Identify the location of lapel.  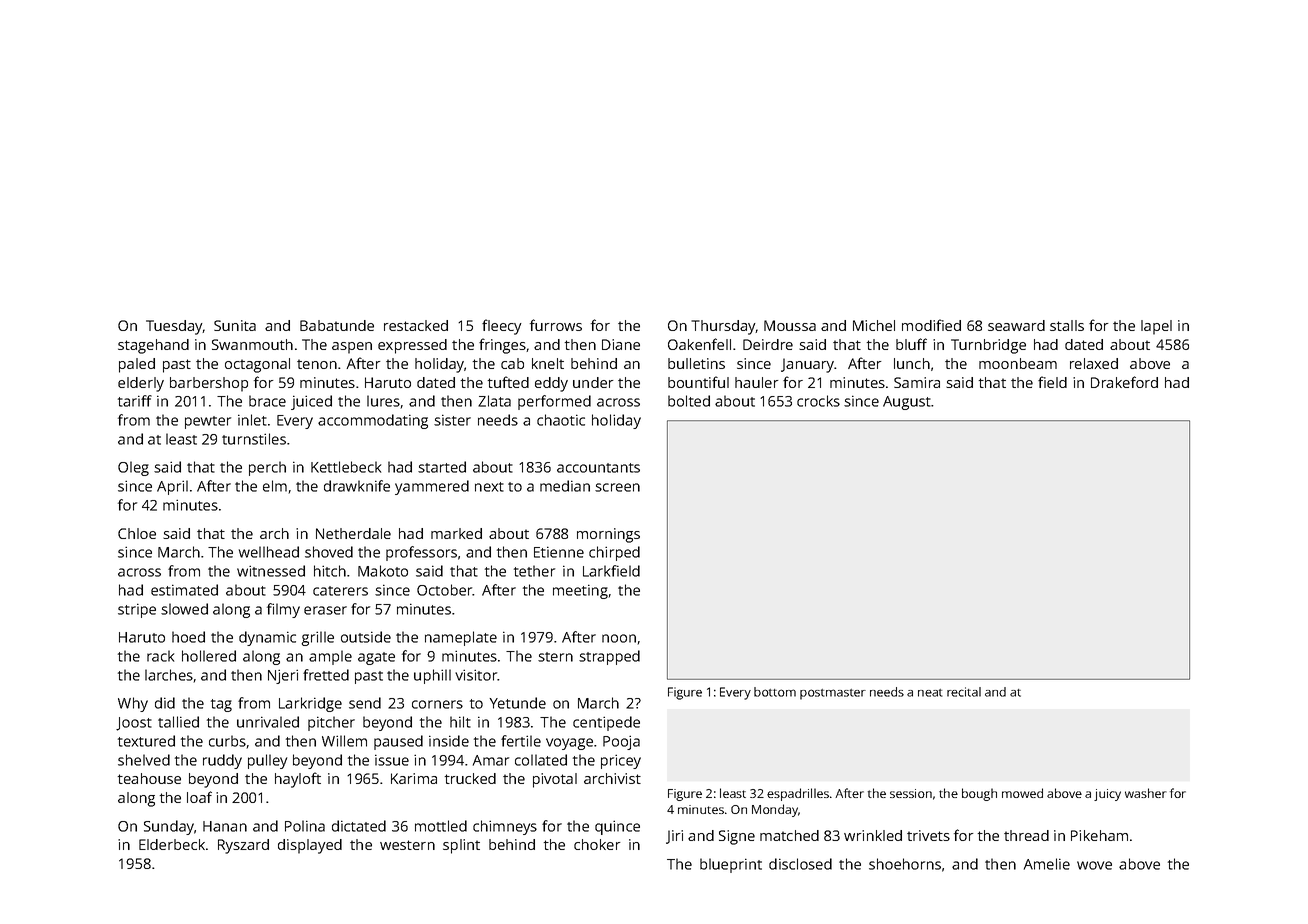
(1156, 327).
